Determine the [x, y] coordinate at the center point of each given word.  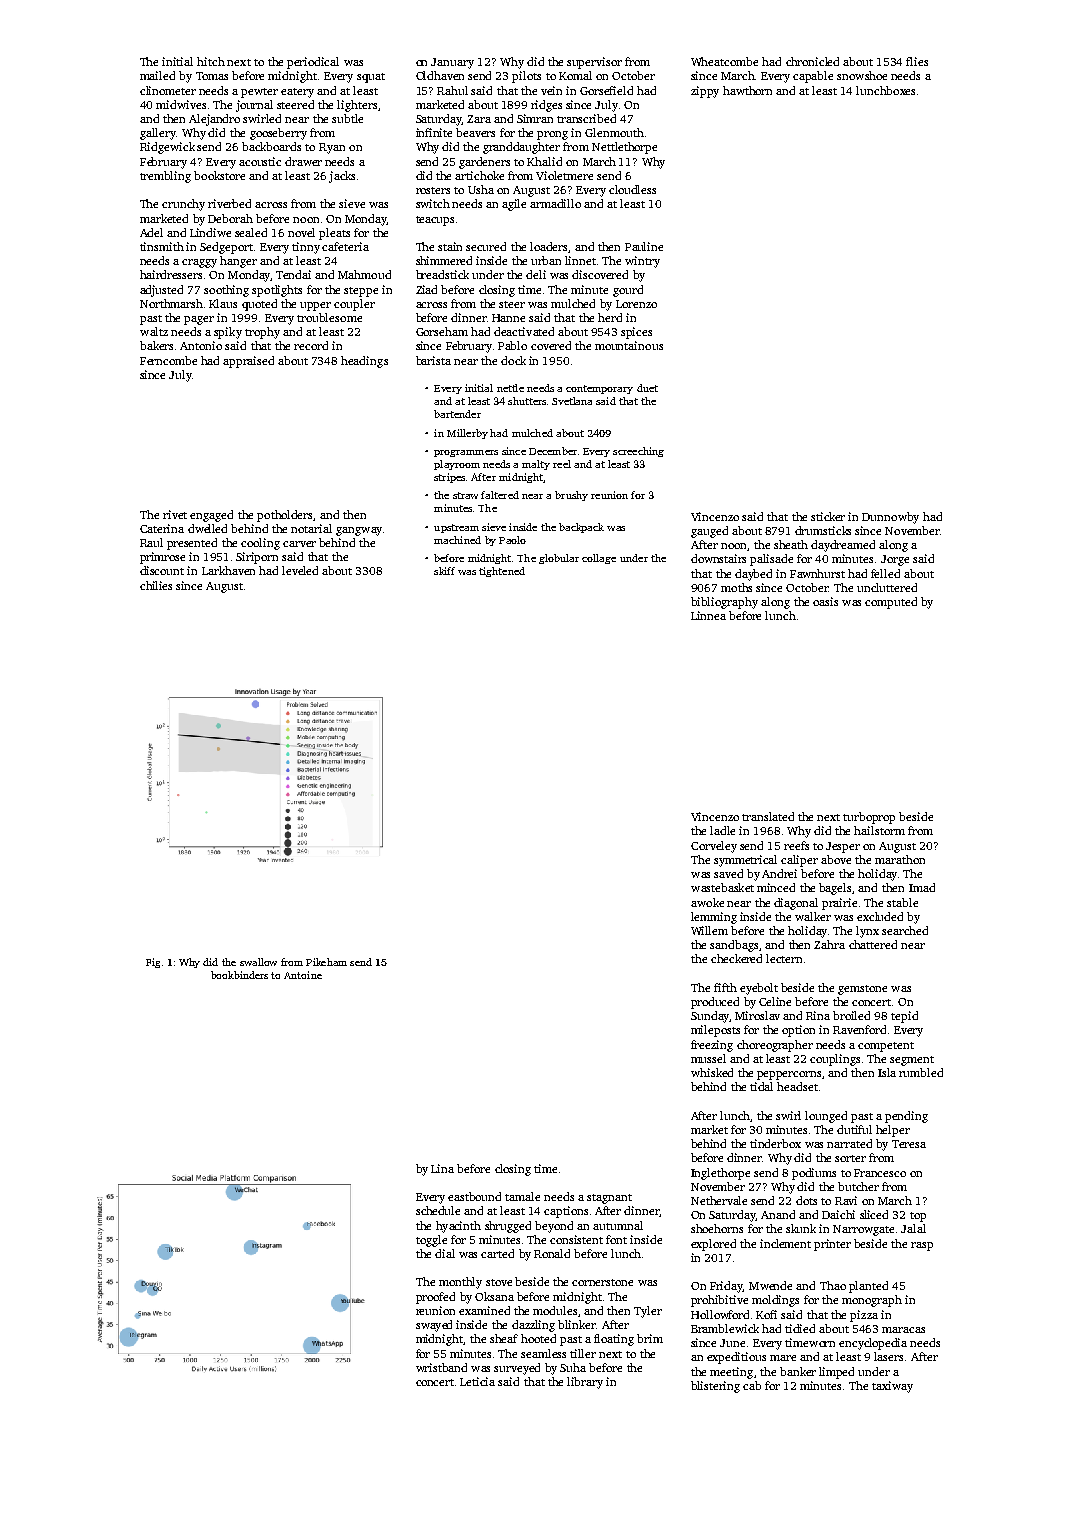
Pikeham [326, 962]
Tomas [212, 76]
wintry [642, 262]
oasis [825, 601]
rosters [433, 190]
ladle [722, 830]
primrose [162, 558]
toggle [431, 1241]
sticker [828, 516]
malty [536, 465]
